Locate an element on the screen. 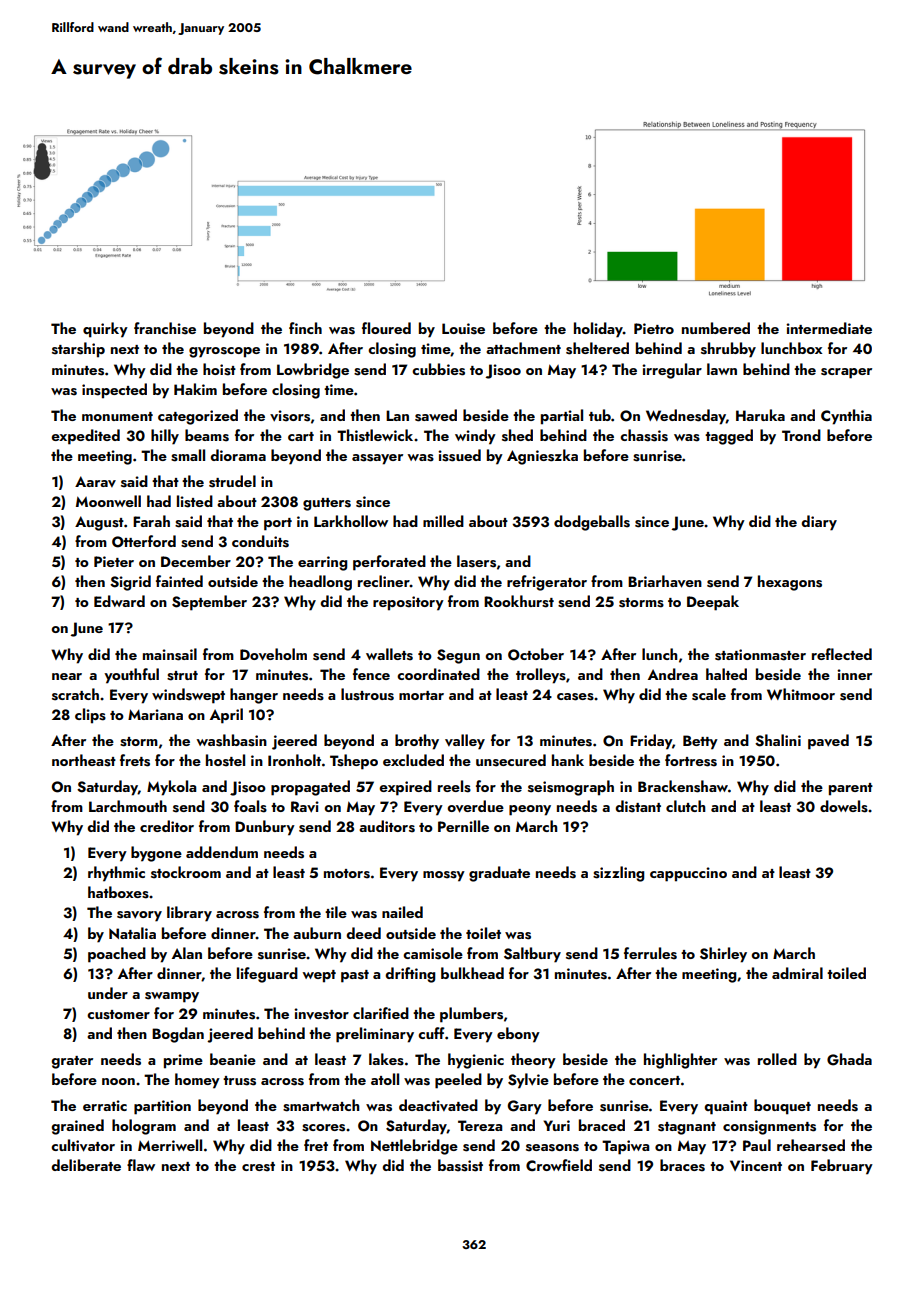 This screenshot has height=1308, width=924. Saltbury is located at coordinates (532, 955).
